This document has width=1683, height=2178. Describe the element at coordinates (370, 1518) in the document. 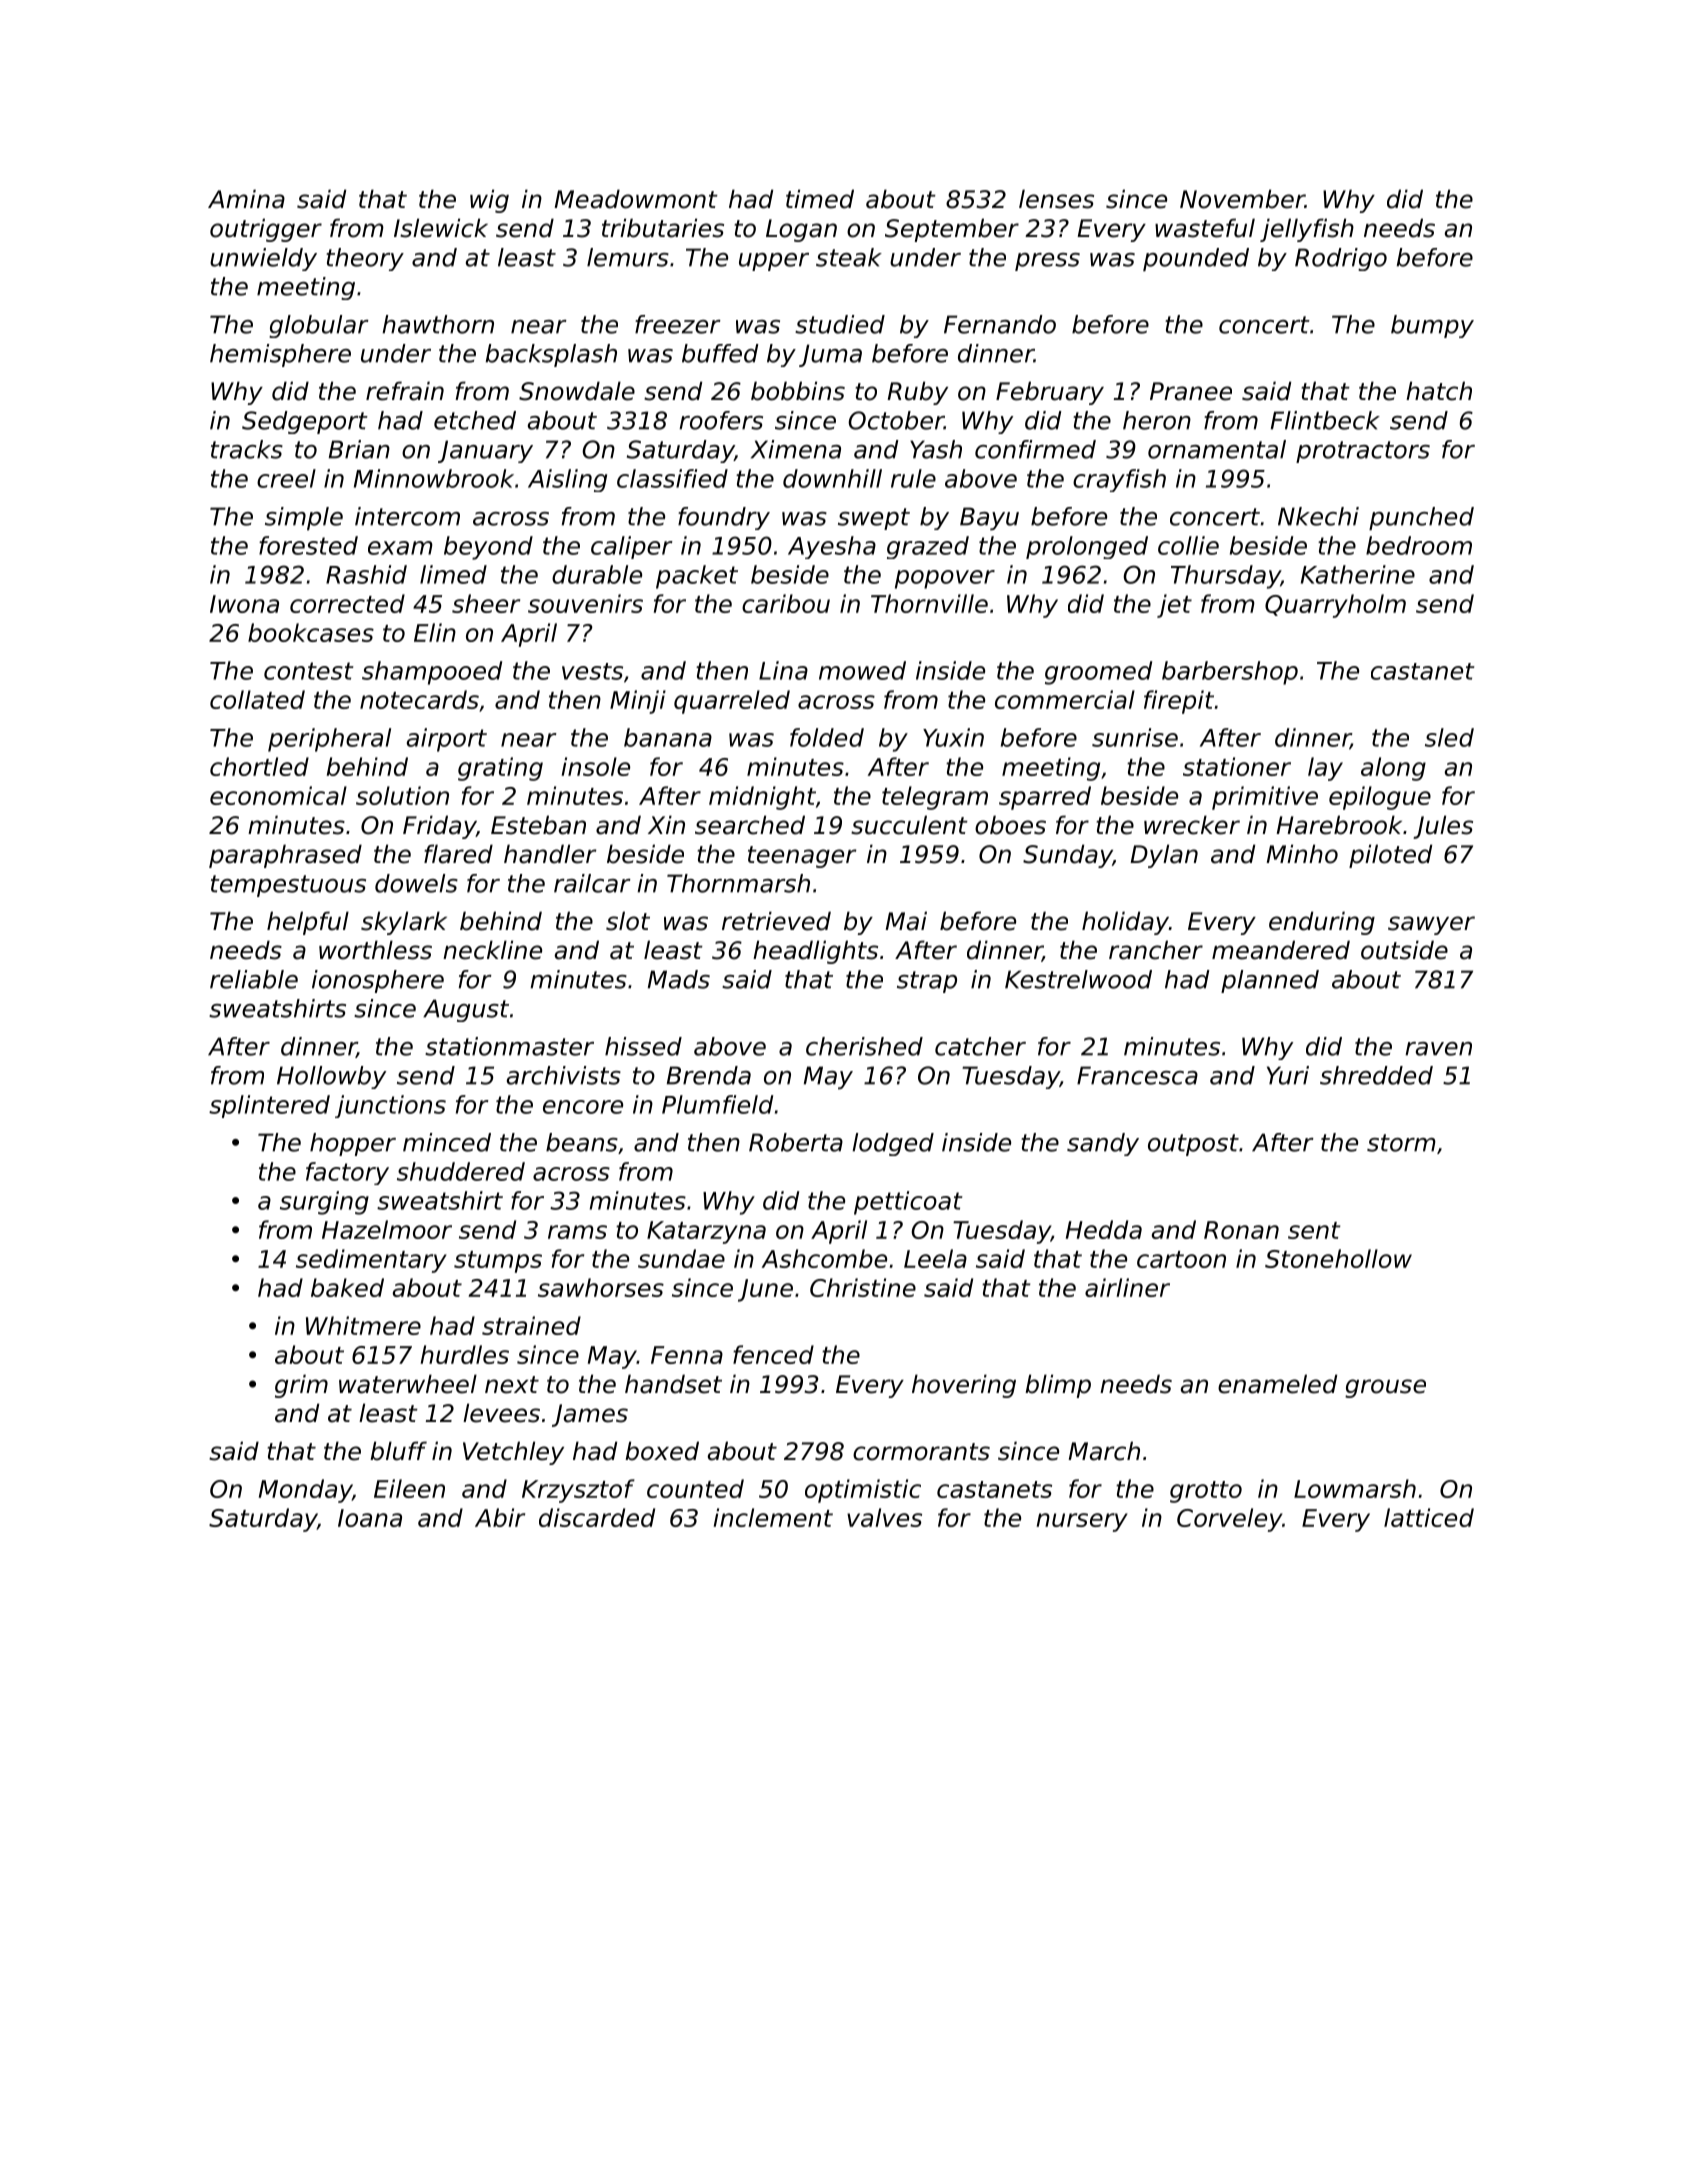

I see `Ioana` at that location.
